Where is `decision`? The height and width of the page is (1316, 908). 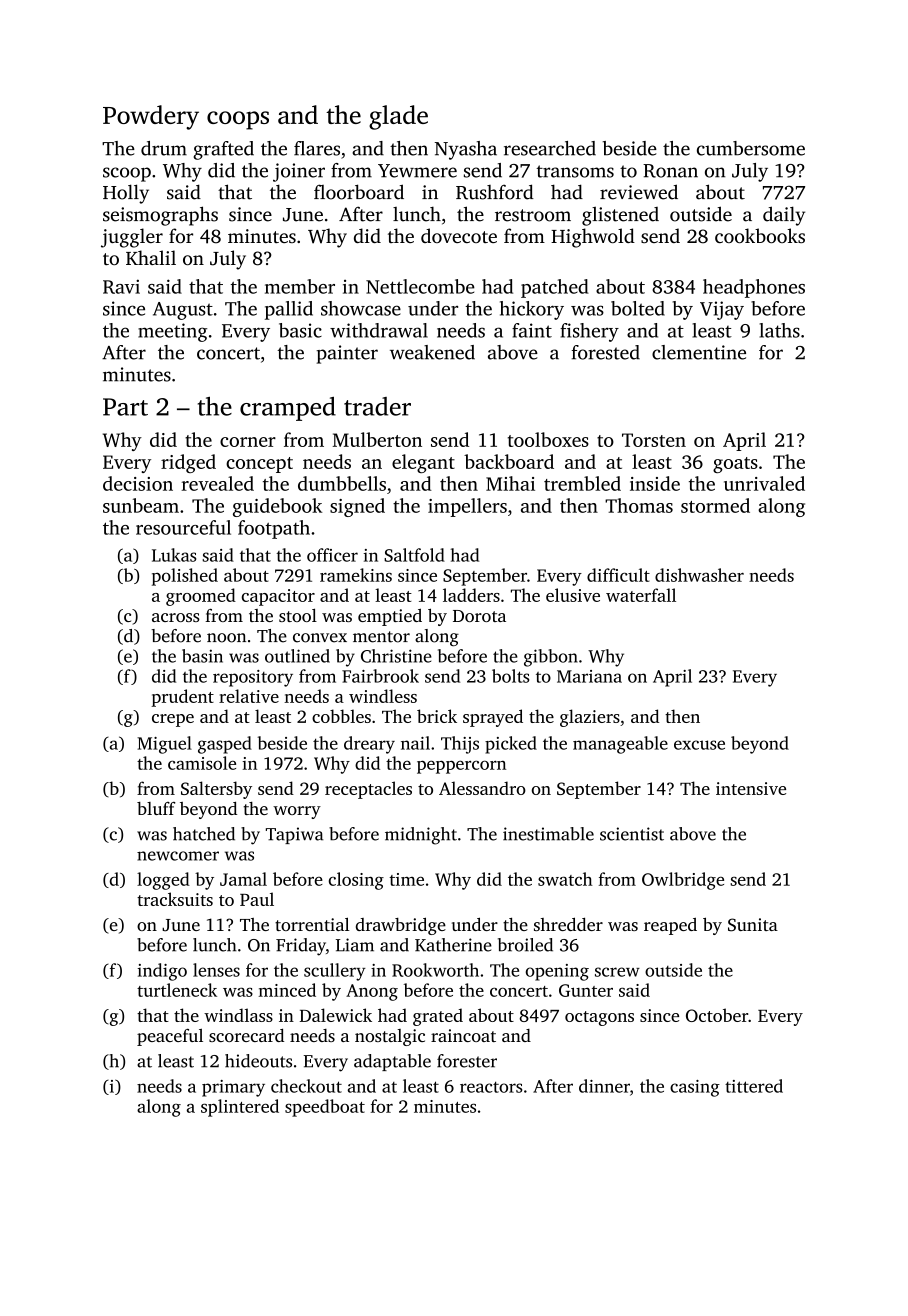
decision is located at coordinates (138, 483).
